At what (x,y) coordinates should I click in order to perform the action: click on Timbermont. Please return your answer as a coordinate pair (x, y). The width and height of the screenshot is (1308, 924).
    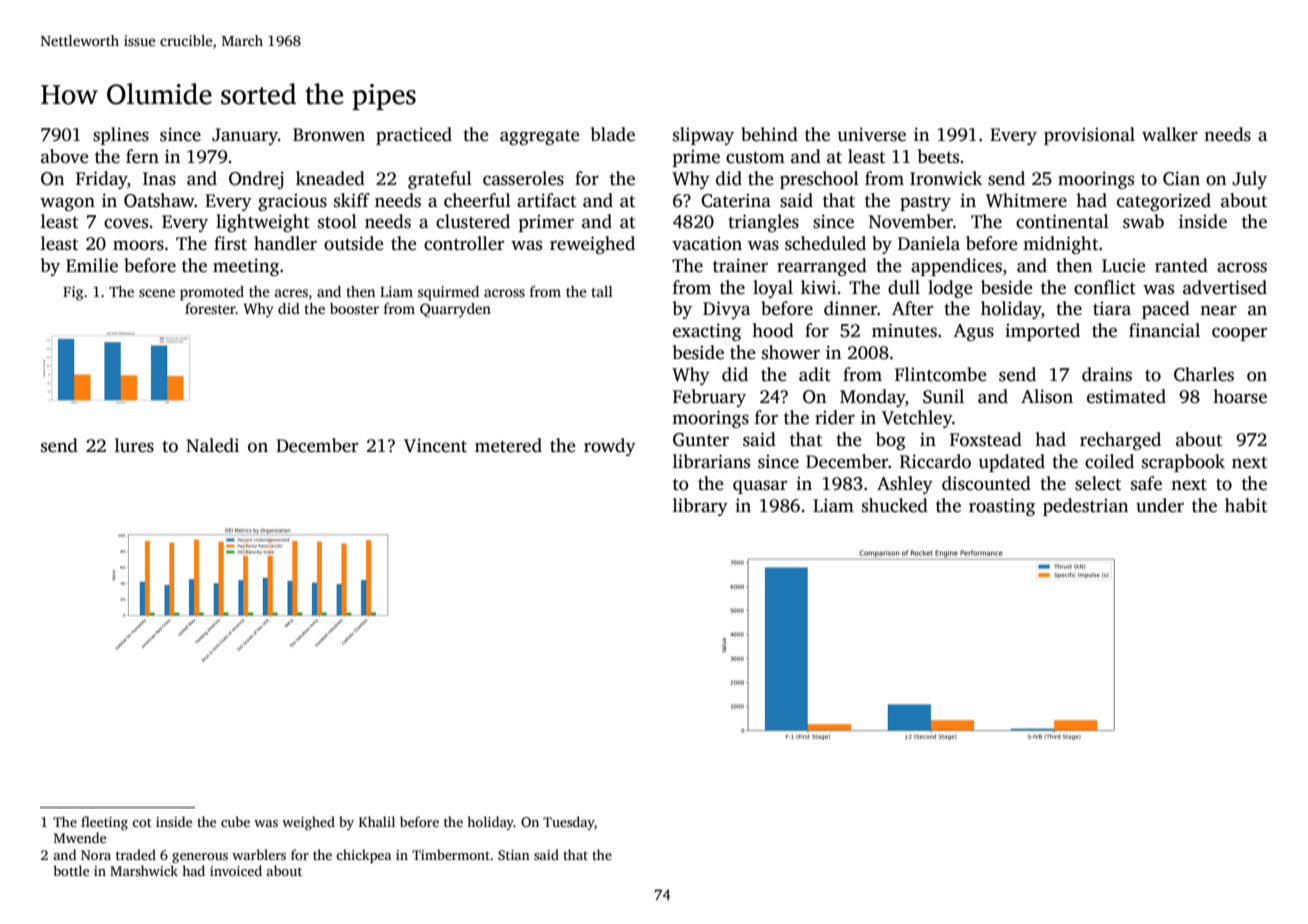
    Looking at the image, I should click on (451, 854).
